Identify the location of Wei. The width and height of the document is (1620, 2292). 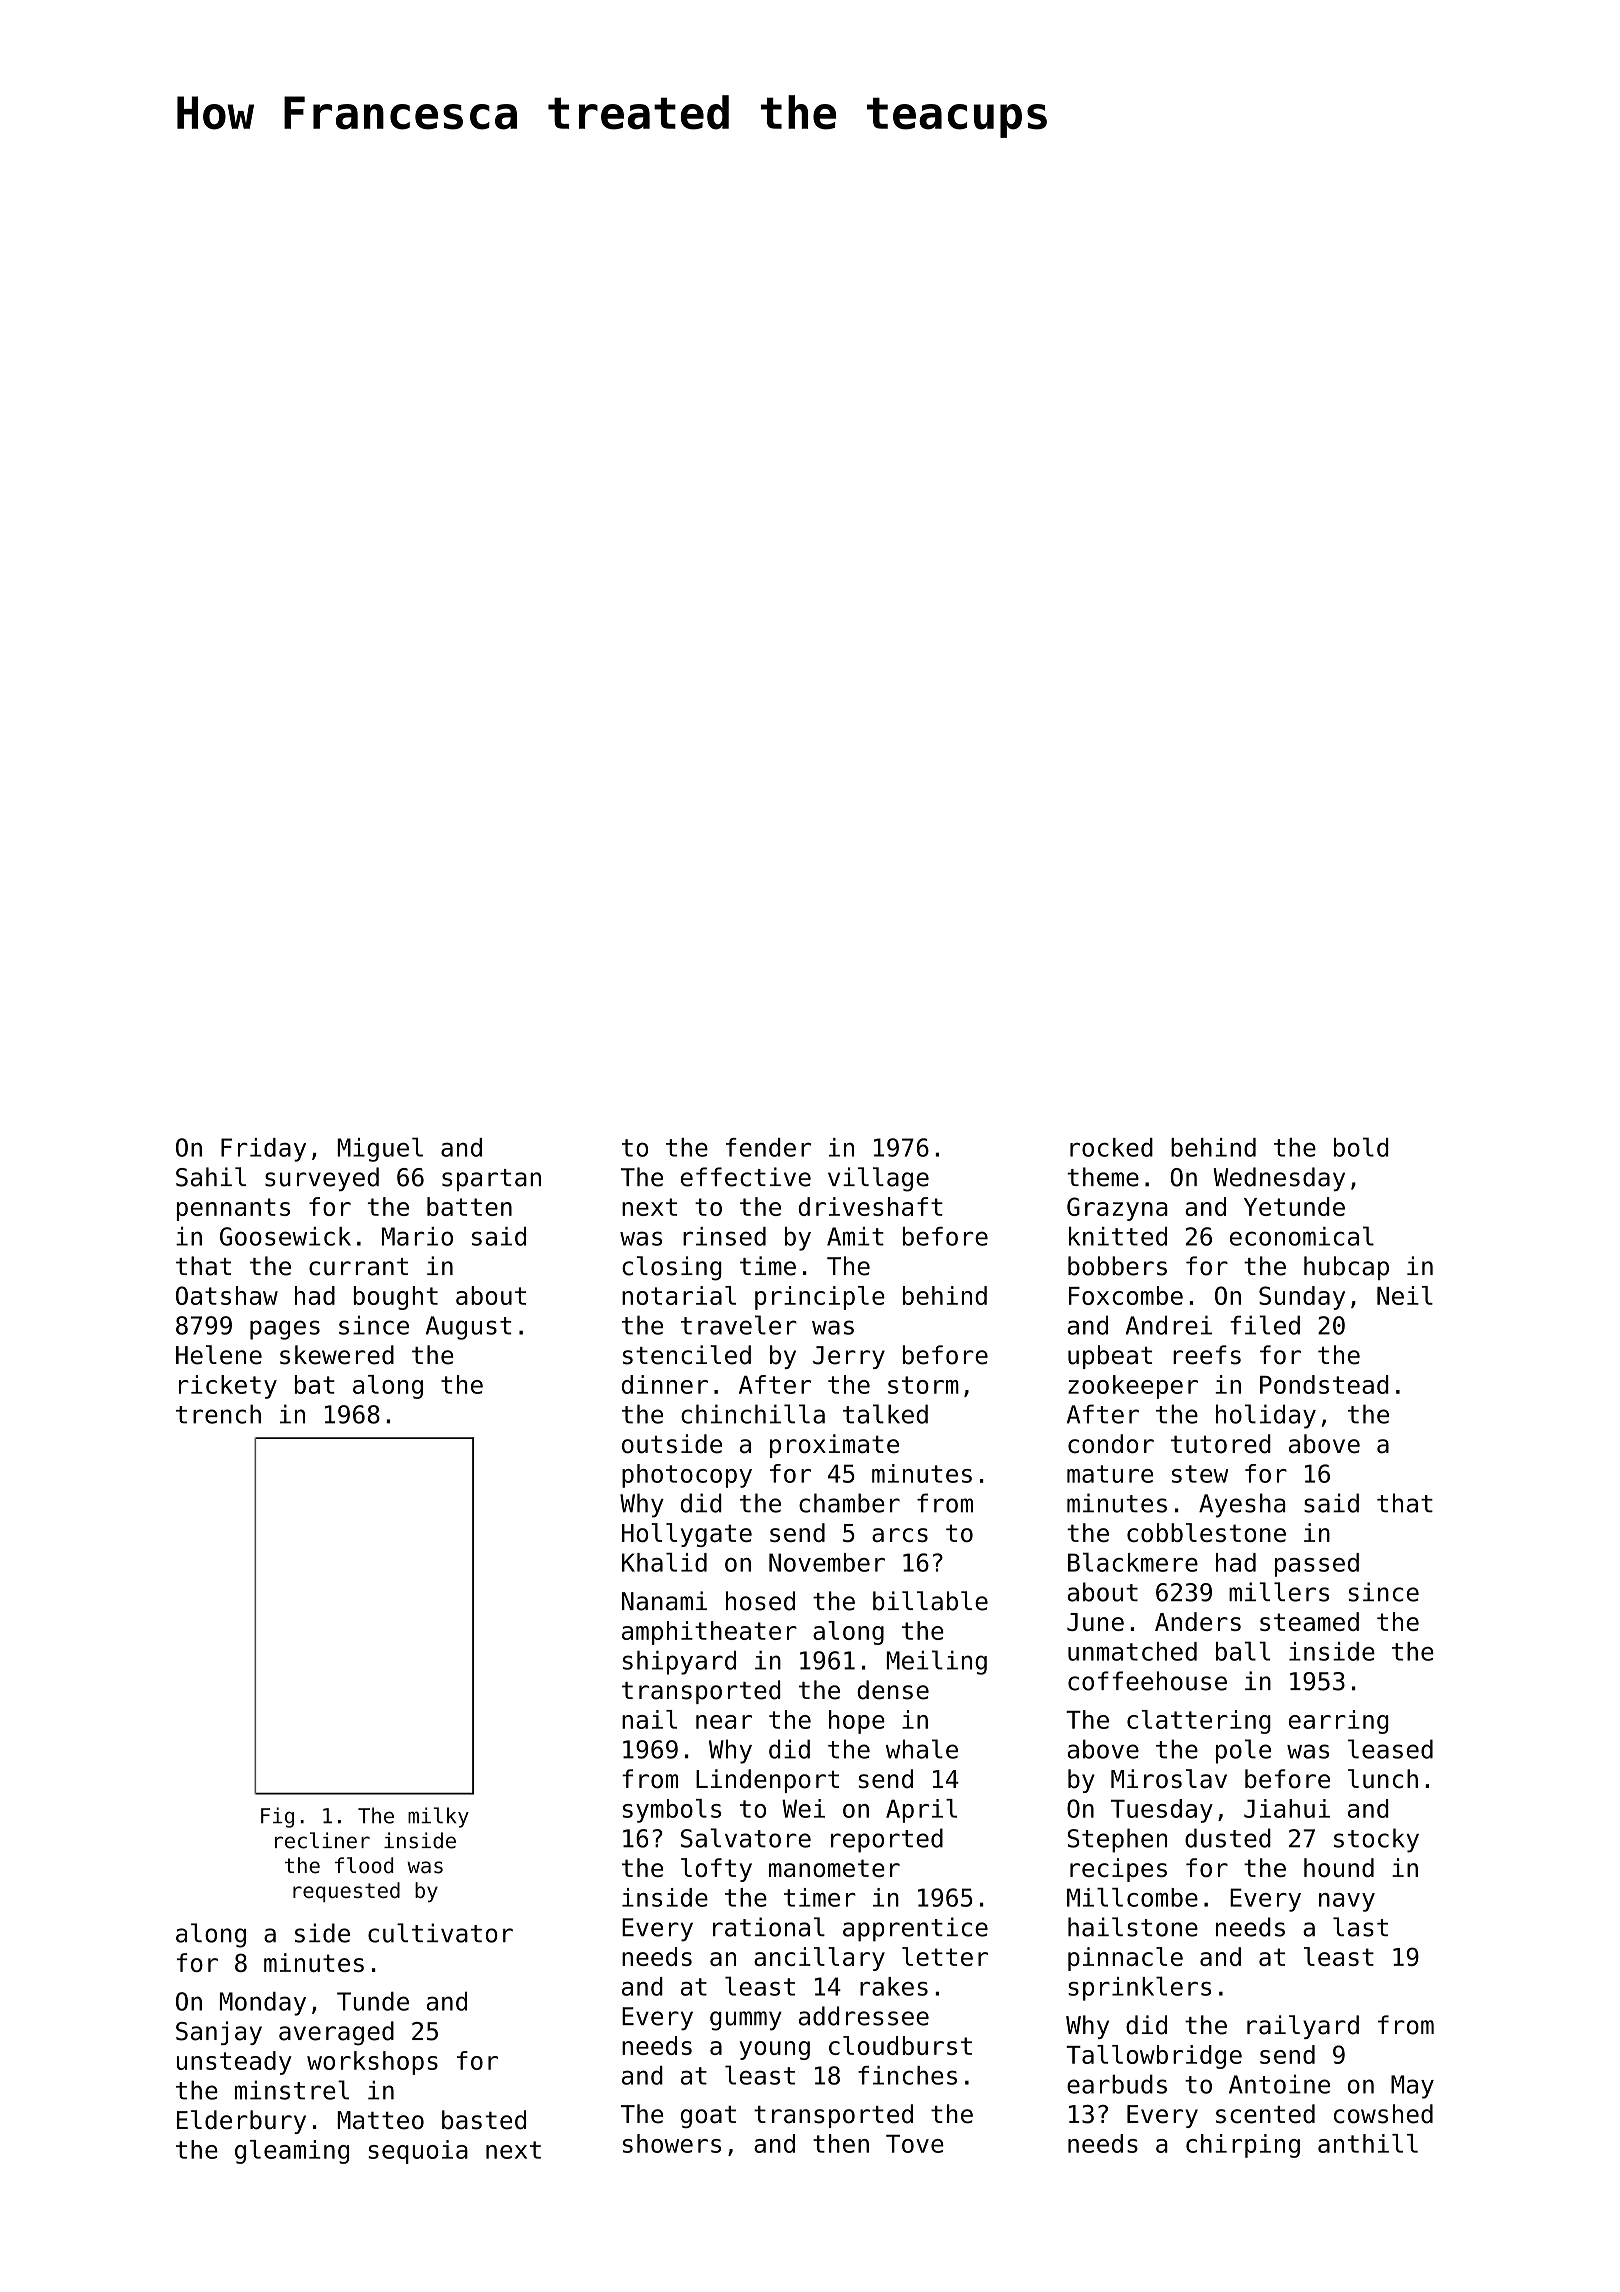
(803, 1808).
